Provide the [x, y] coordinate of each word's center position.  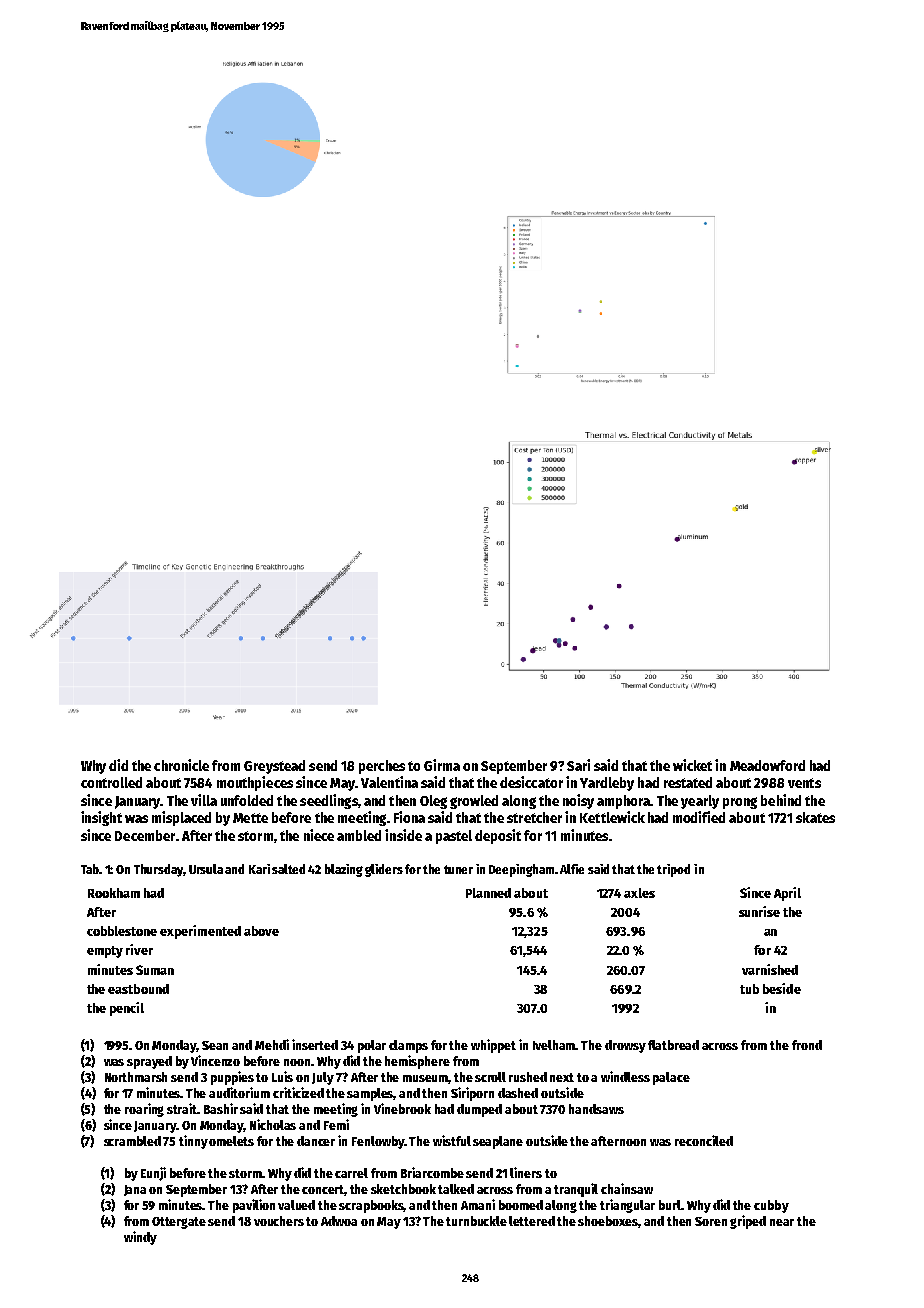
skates [815, 817]
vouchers [279, 1221]
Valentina [389, 782]
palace [671, 1078]
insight [101, 818]
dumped [479, 1110]
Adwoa [339, 1221]
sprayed [149, 1062]
